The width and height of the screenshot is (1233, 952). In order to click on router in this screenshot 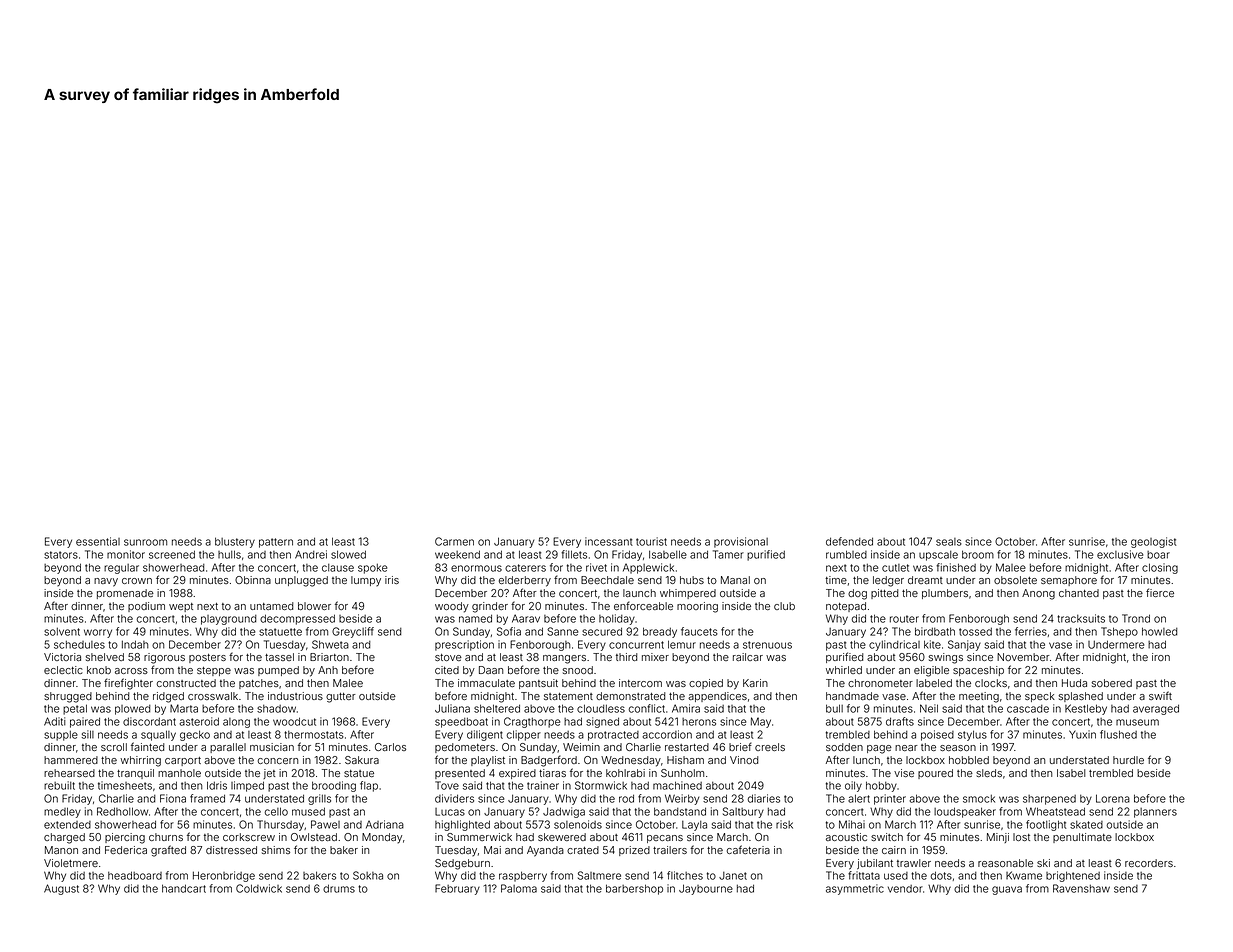, I will do `click(904, 619)`.
